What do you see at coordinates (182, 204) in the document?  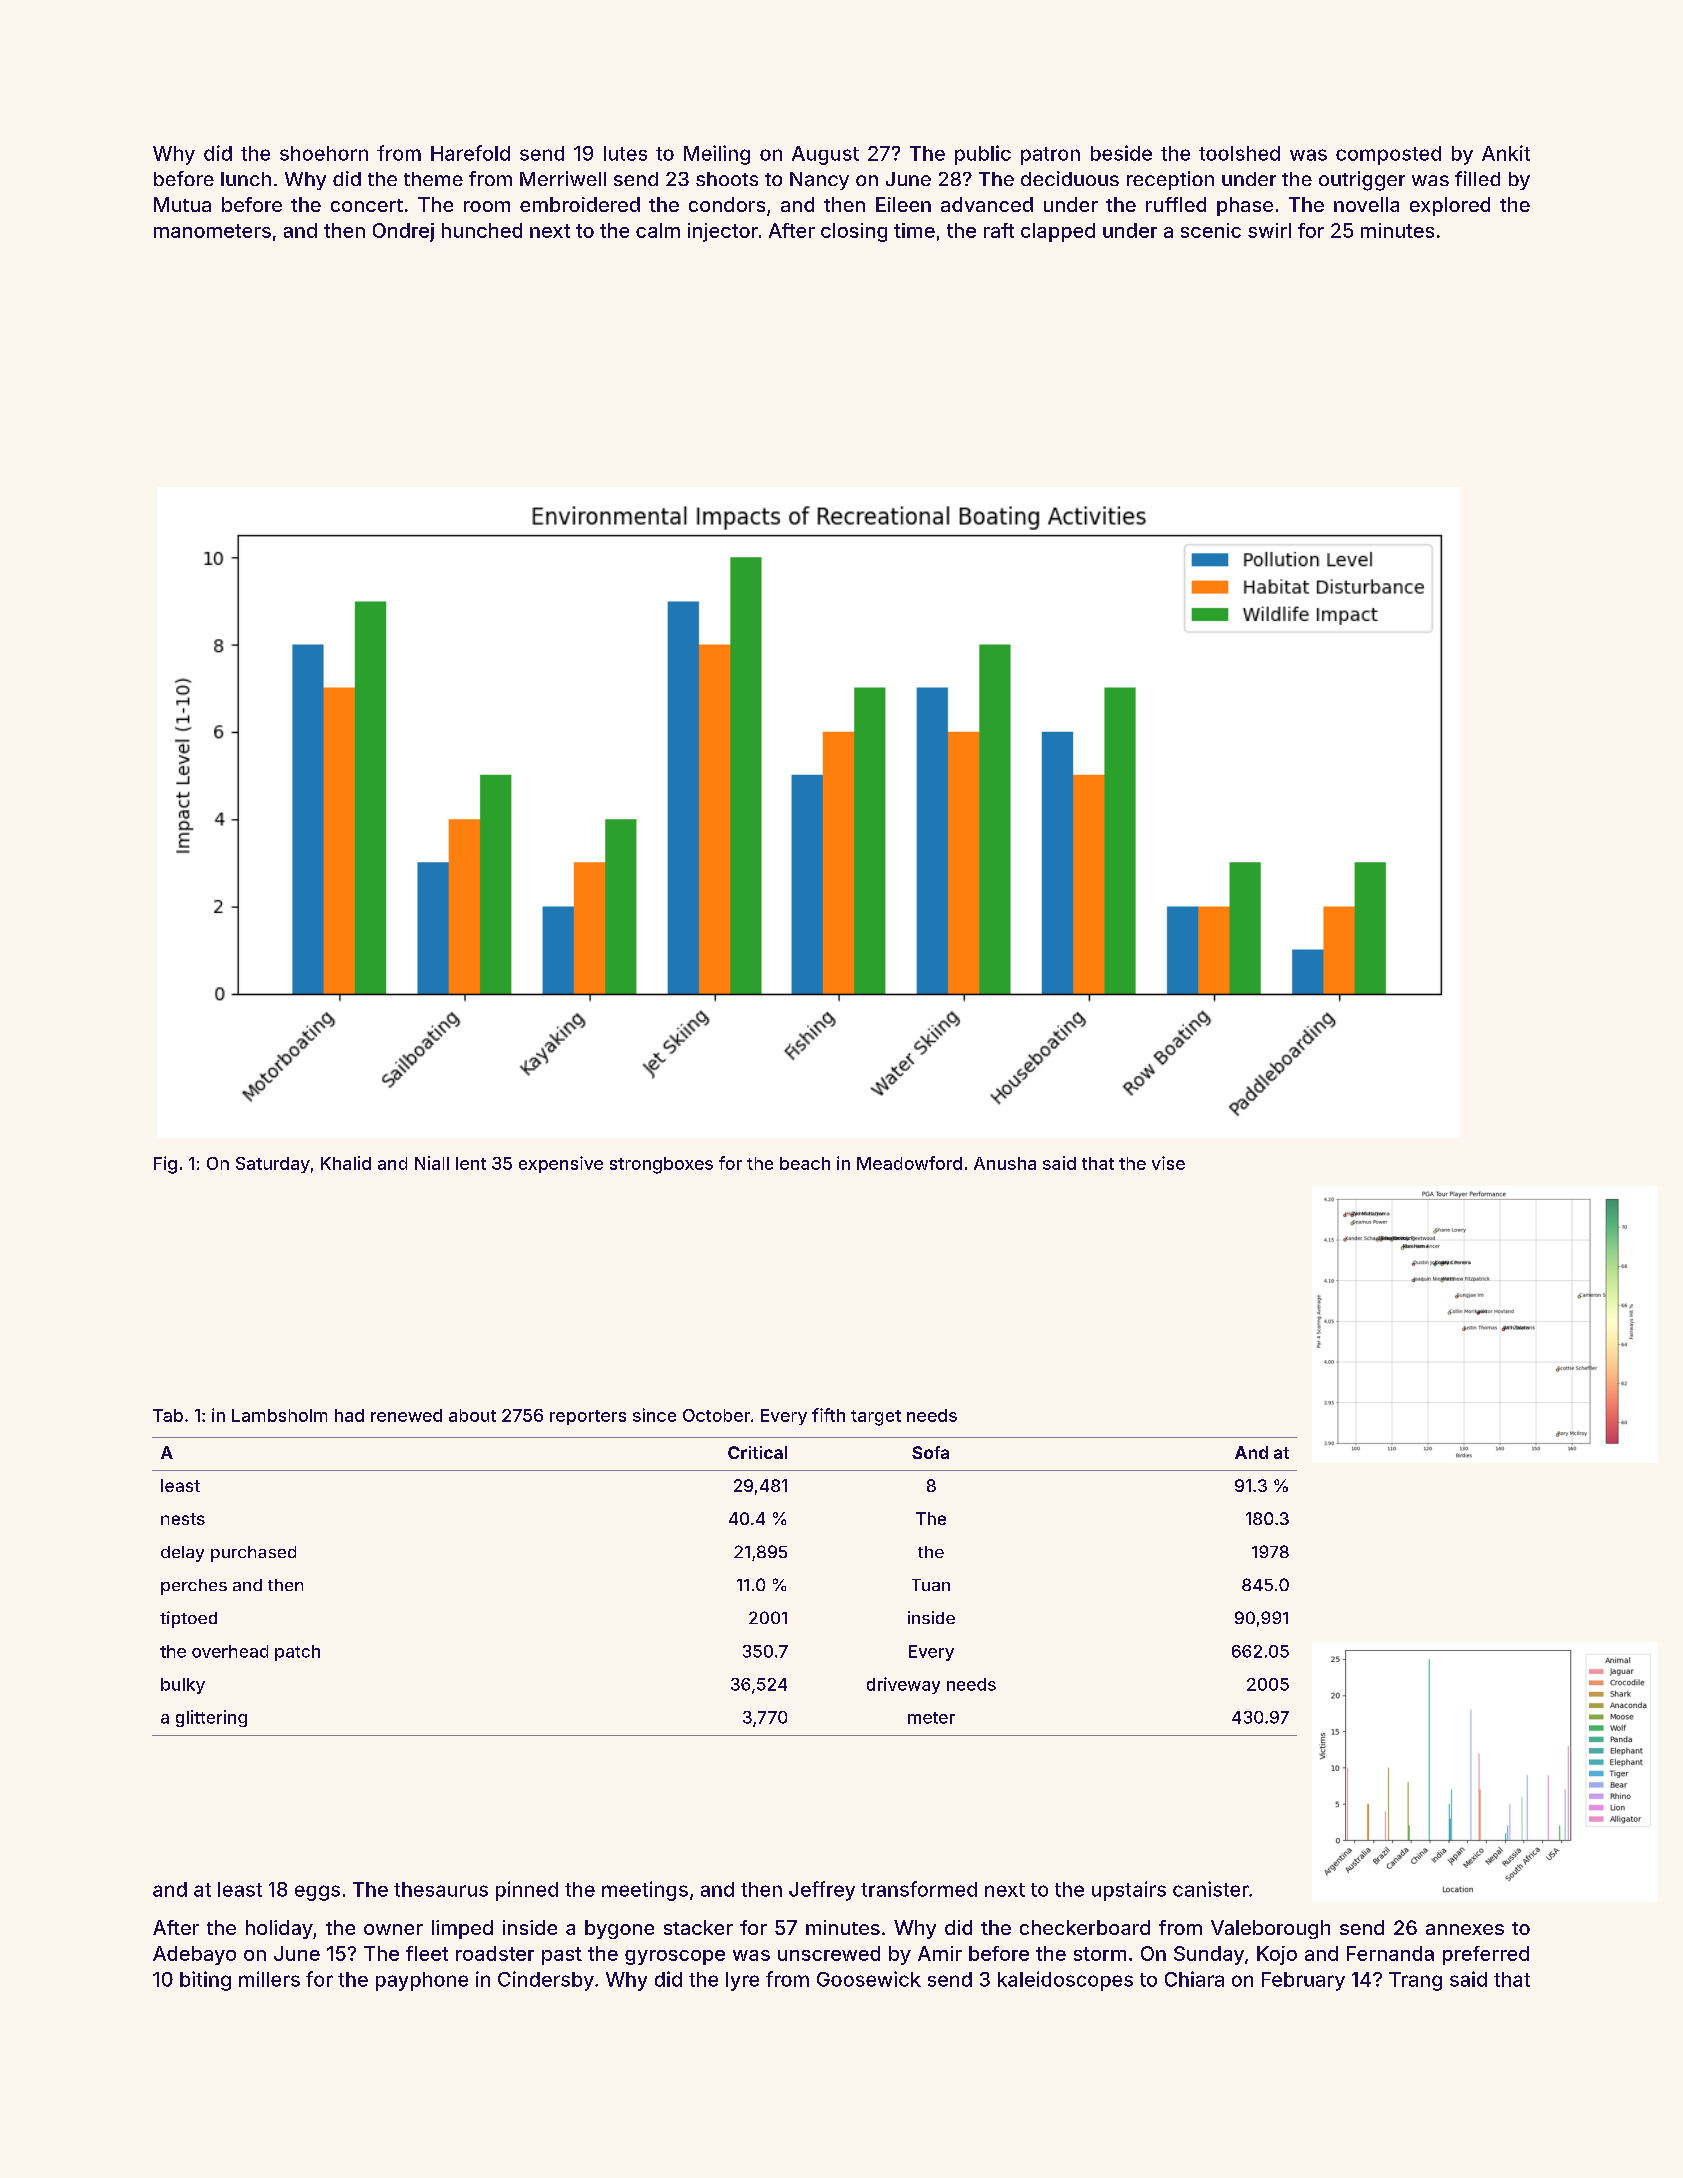 I see `Mutua` at bounding box center [182, 204].
